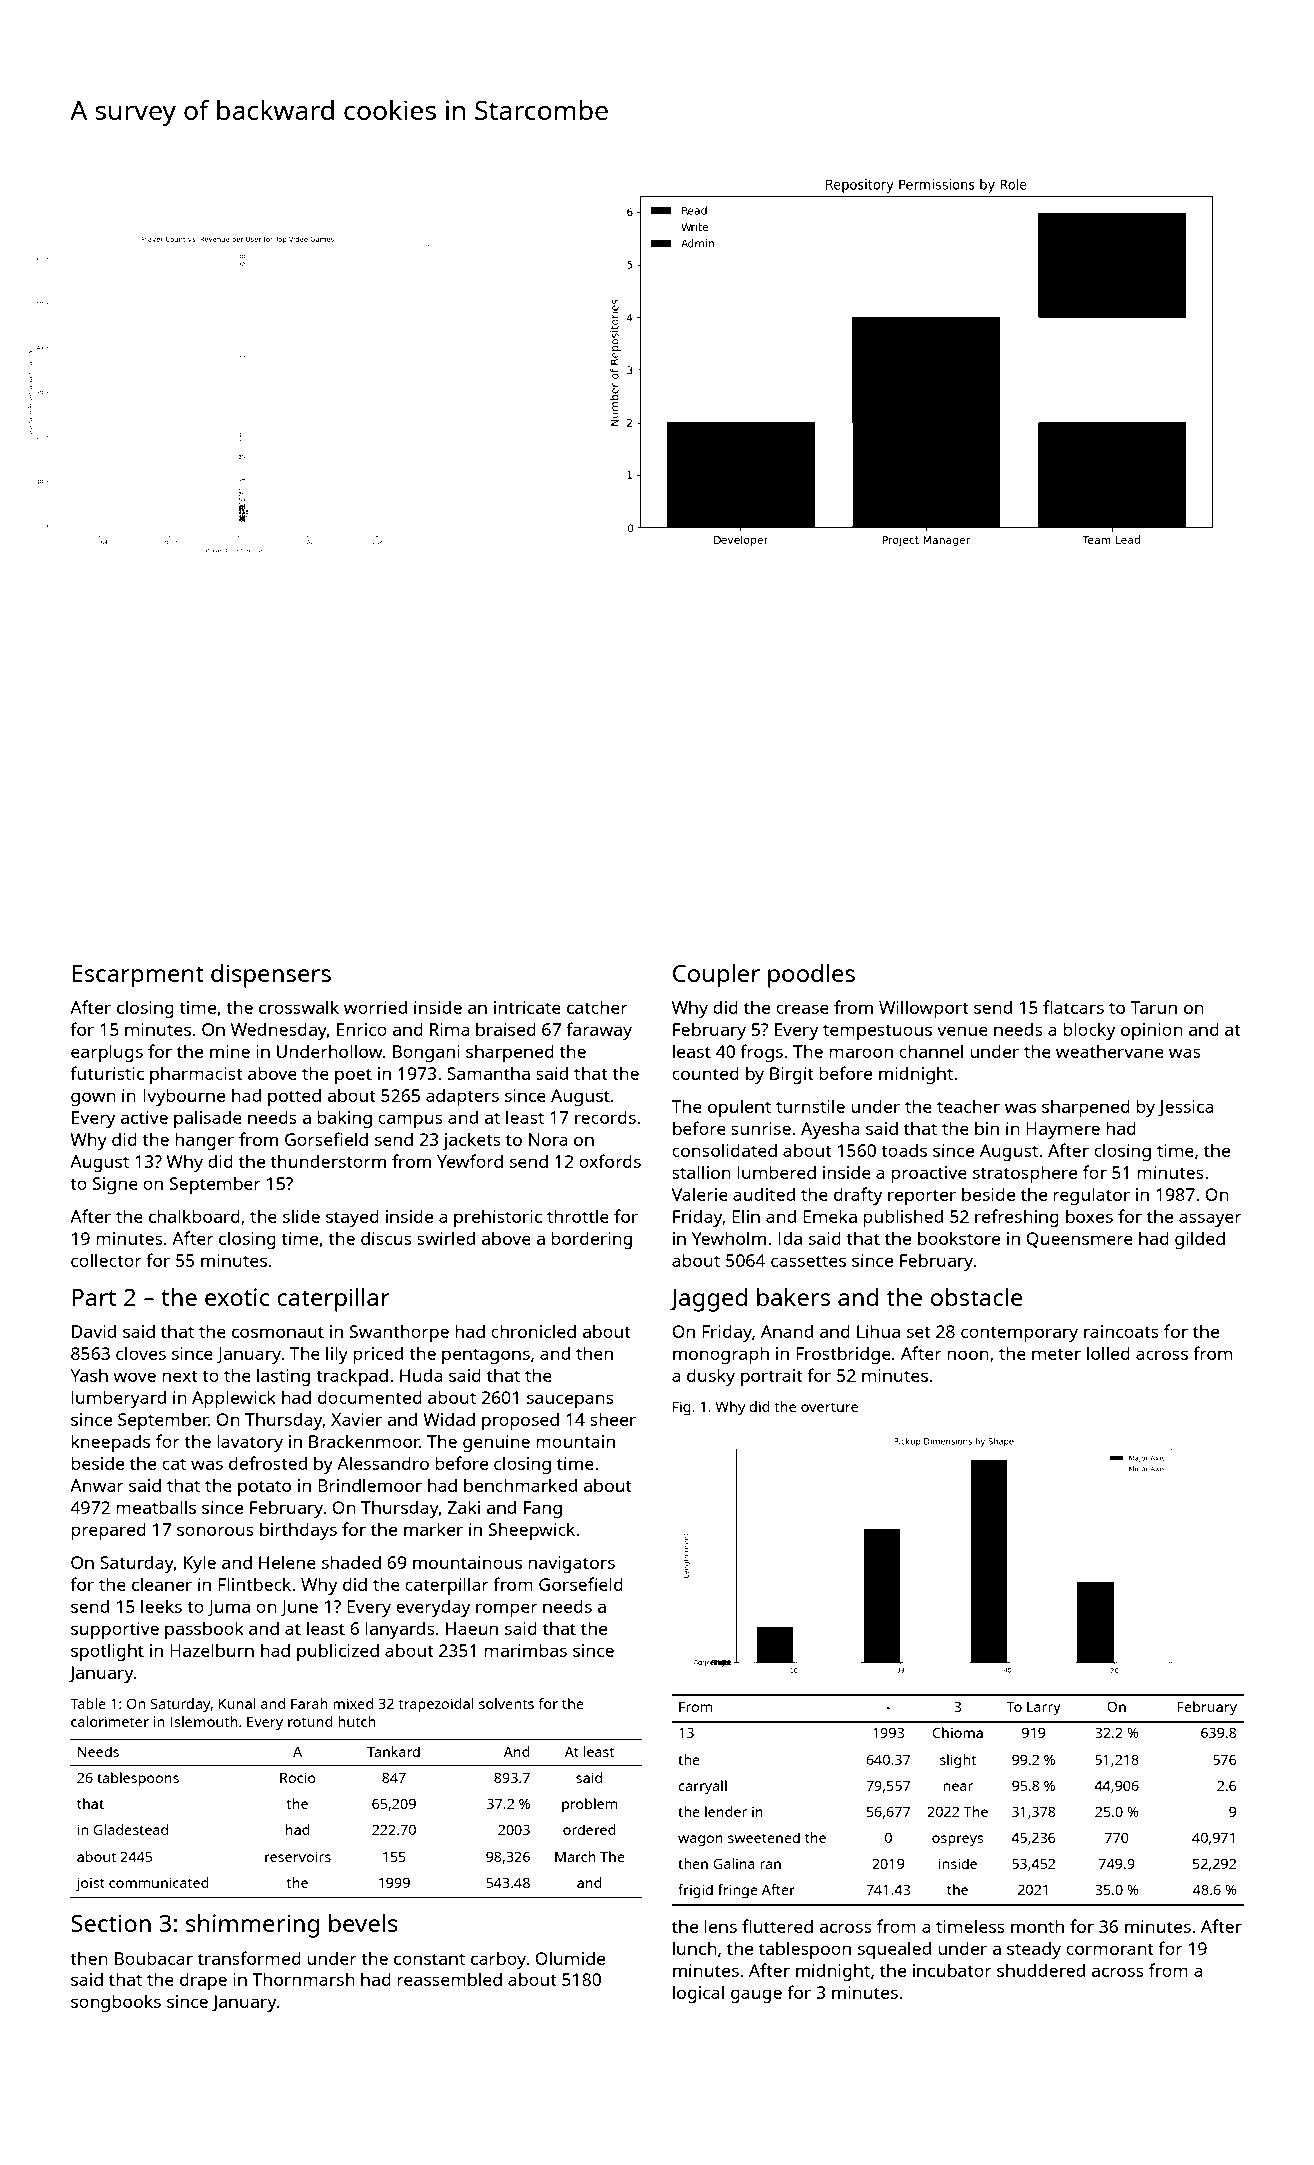 The height and width of the page is (2165, 1314). Describe the element at coordinates (353, 1076) in the page. I see `poet` at that location.
